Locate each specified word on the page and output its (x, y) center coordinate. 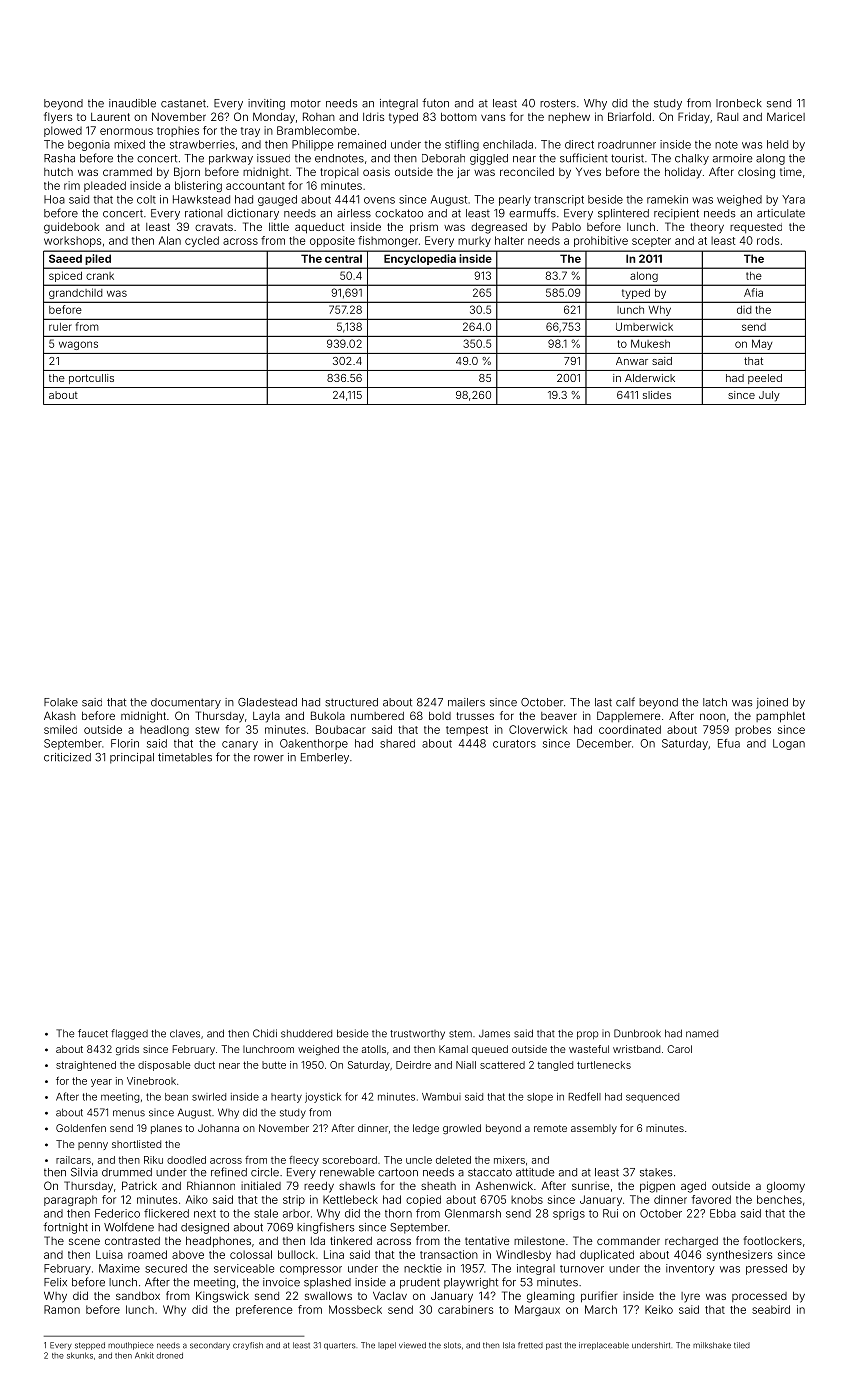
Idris (373, 116)
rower (269, 758)
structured (351, 702)
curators (514, 744)
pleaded (105, 186)
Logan (789, 744)
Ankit (144, 1355)
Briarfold (629, 116)
